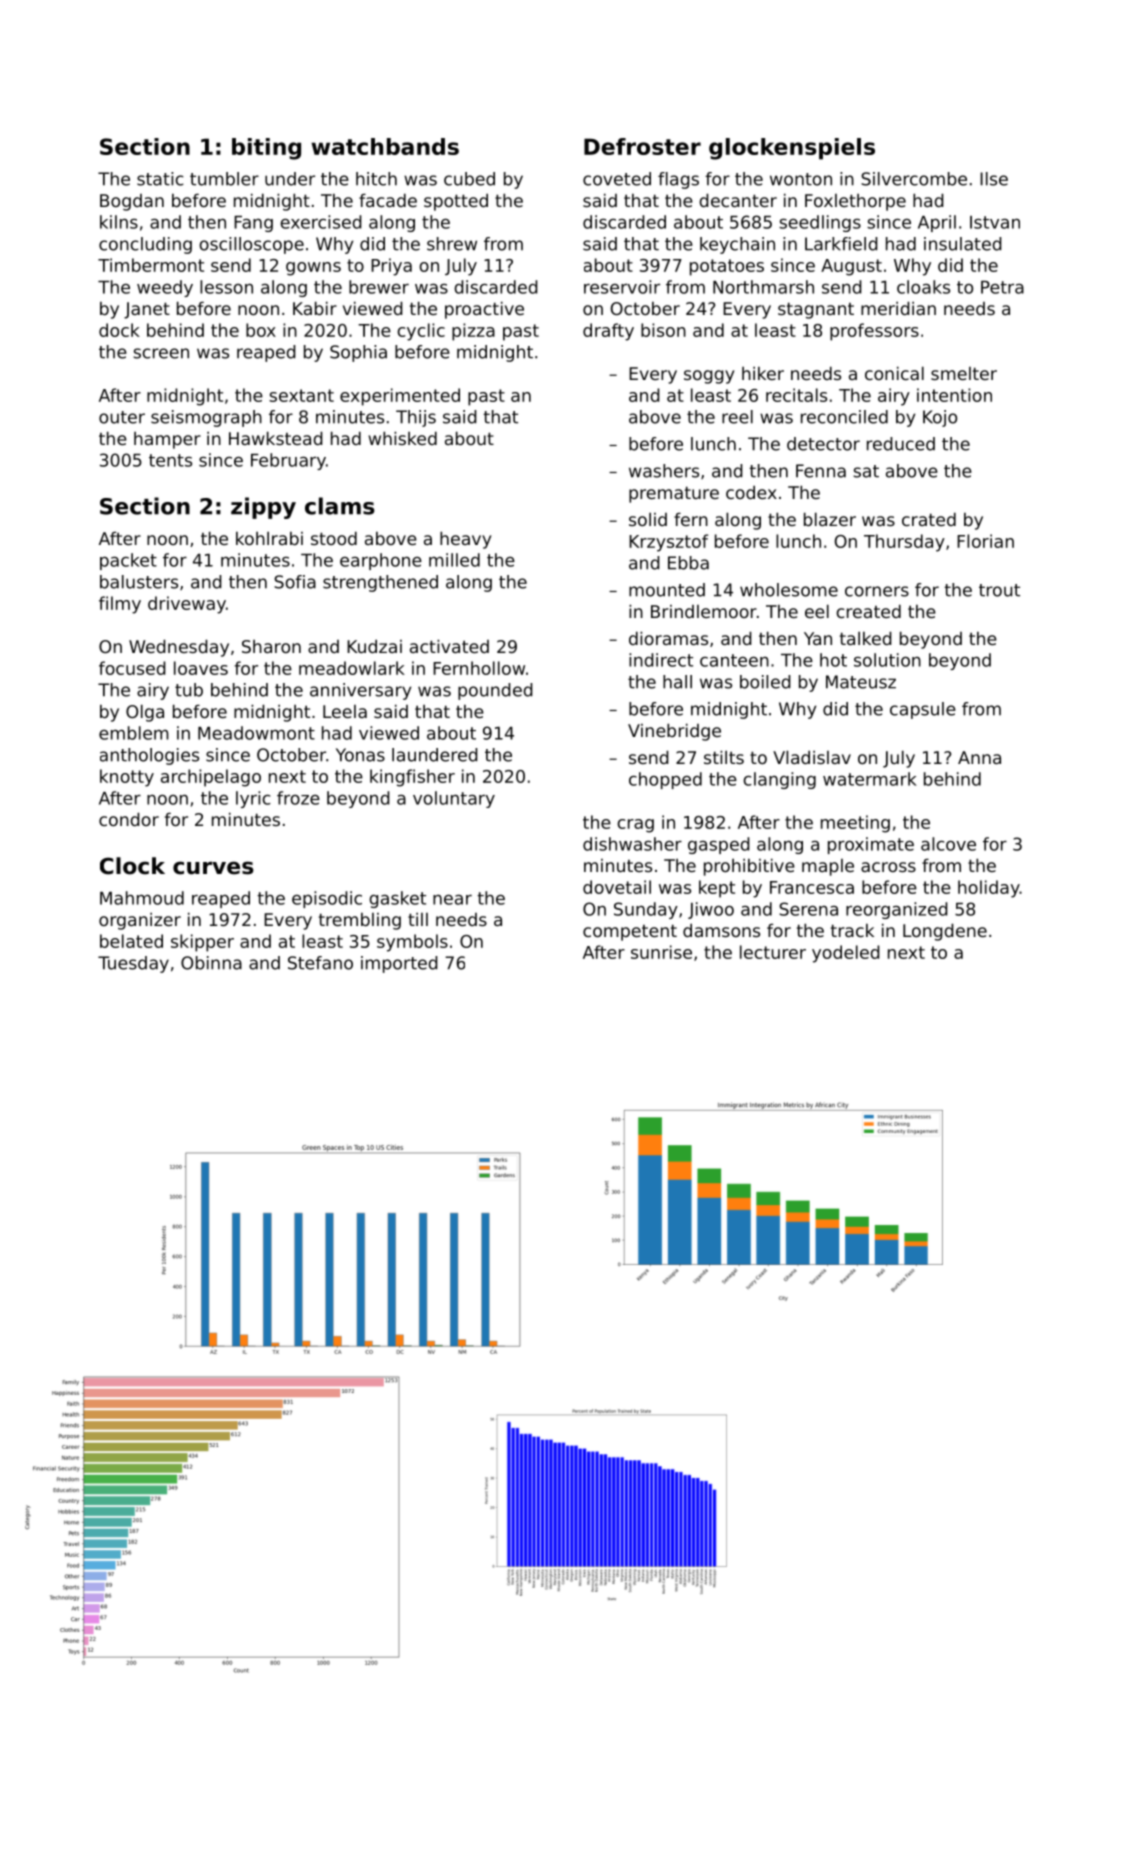 The width and height of the screenshot is (1124, 1851). What do you see at coordinates (469, 179) in the screenshot?
I see `cubed` at bounding box center [469, 179].
